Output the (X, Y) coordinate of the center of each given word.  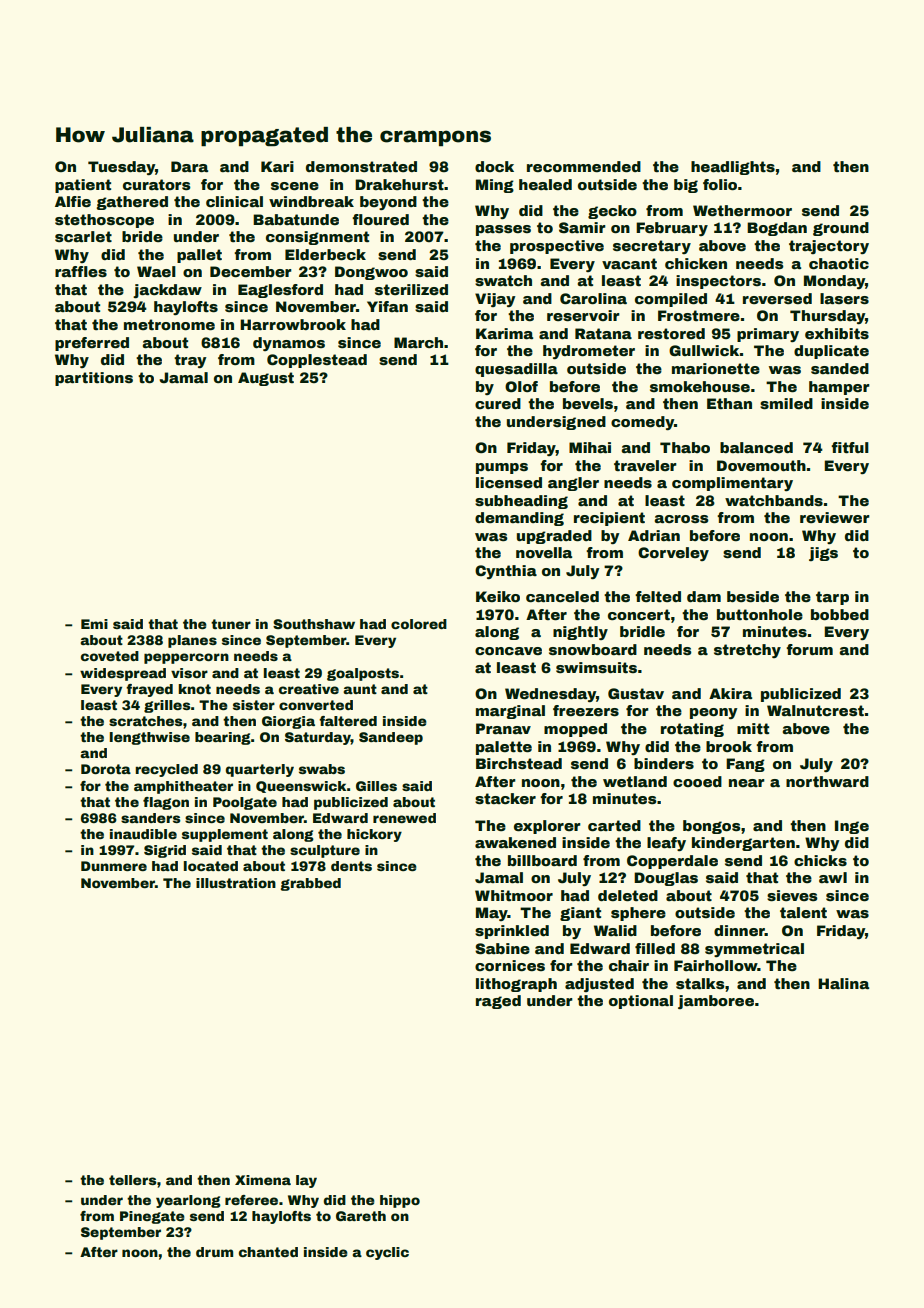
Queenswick (301, 787)
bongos (712, 827)
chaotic (839, 263)
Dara (189, 166)
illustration (236, 883)
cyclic (387, 1253)
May (492, 914)
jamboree (716, 1002)
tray (190, 361)
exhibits (837, 333)
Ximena (263, 1180)
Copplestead (317, 361)
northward (827, 781)
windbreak (311, 201)
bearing (223, 738)
